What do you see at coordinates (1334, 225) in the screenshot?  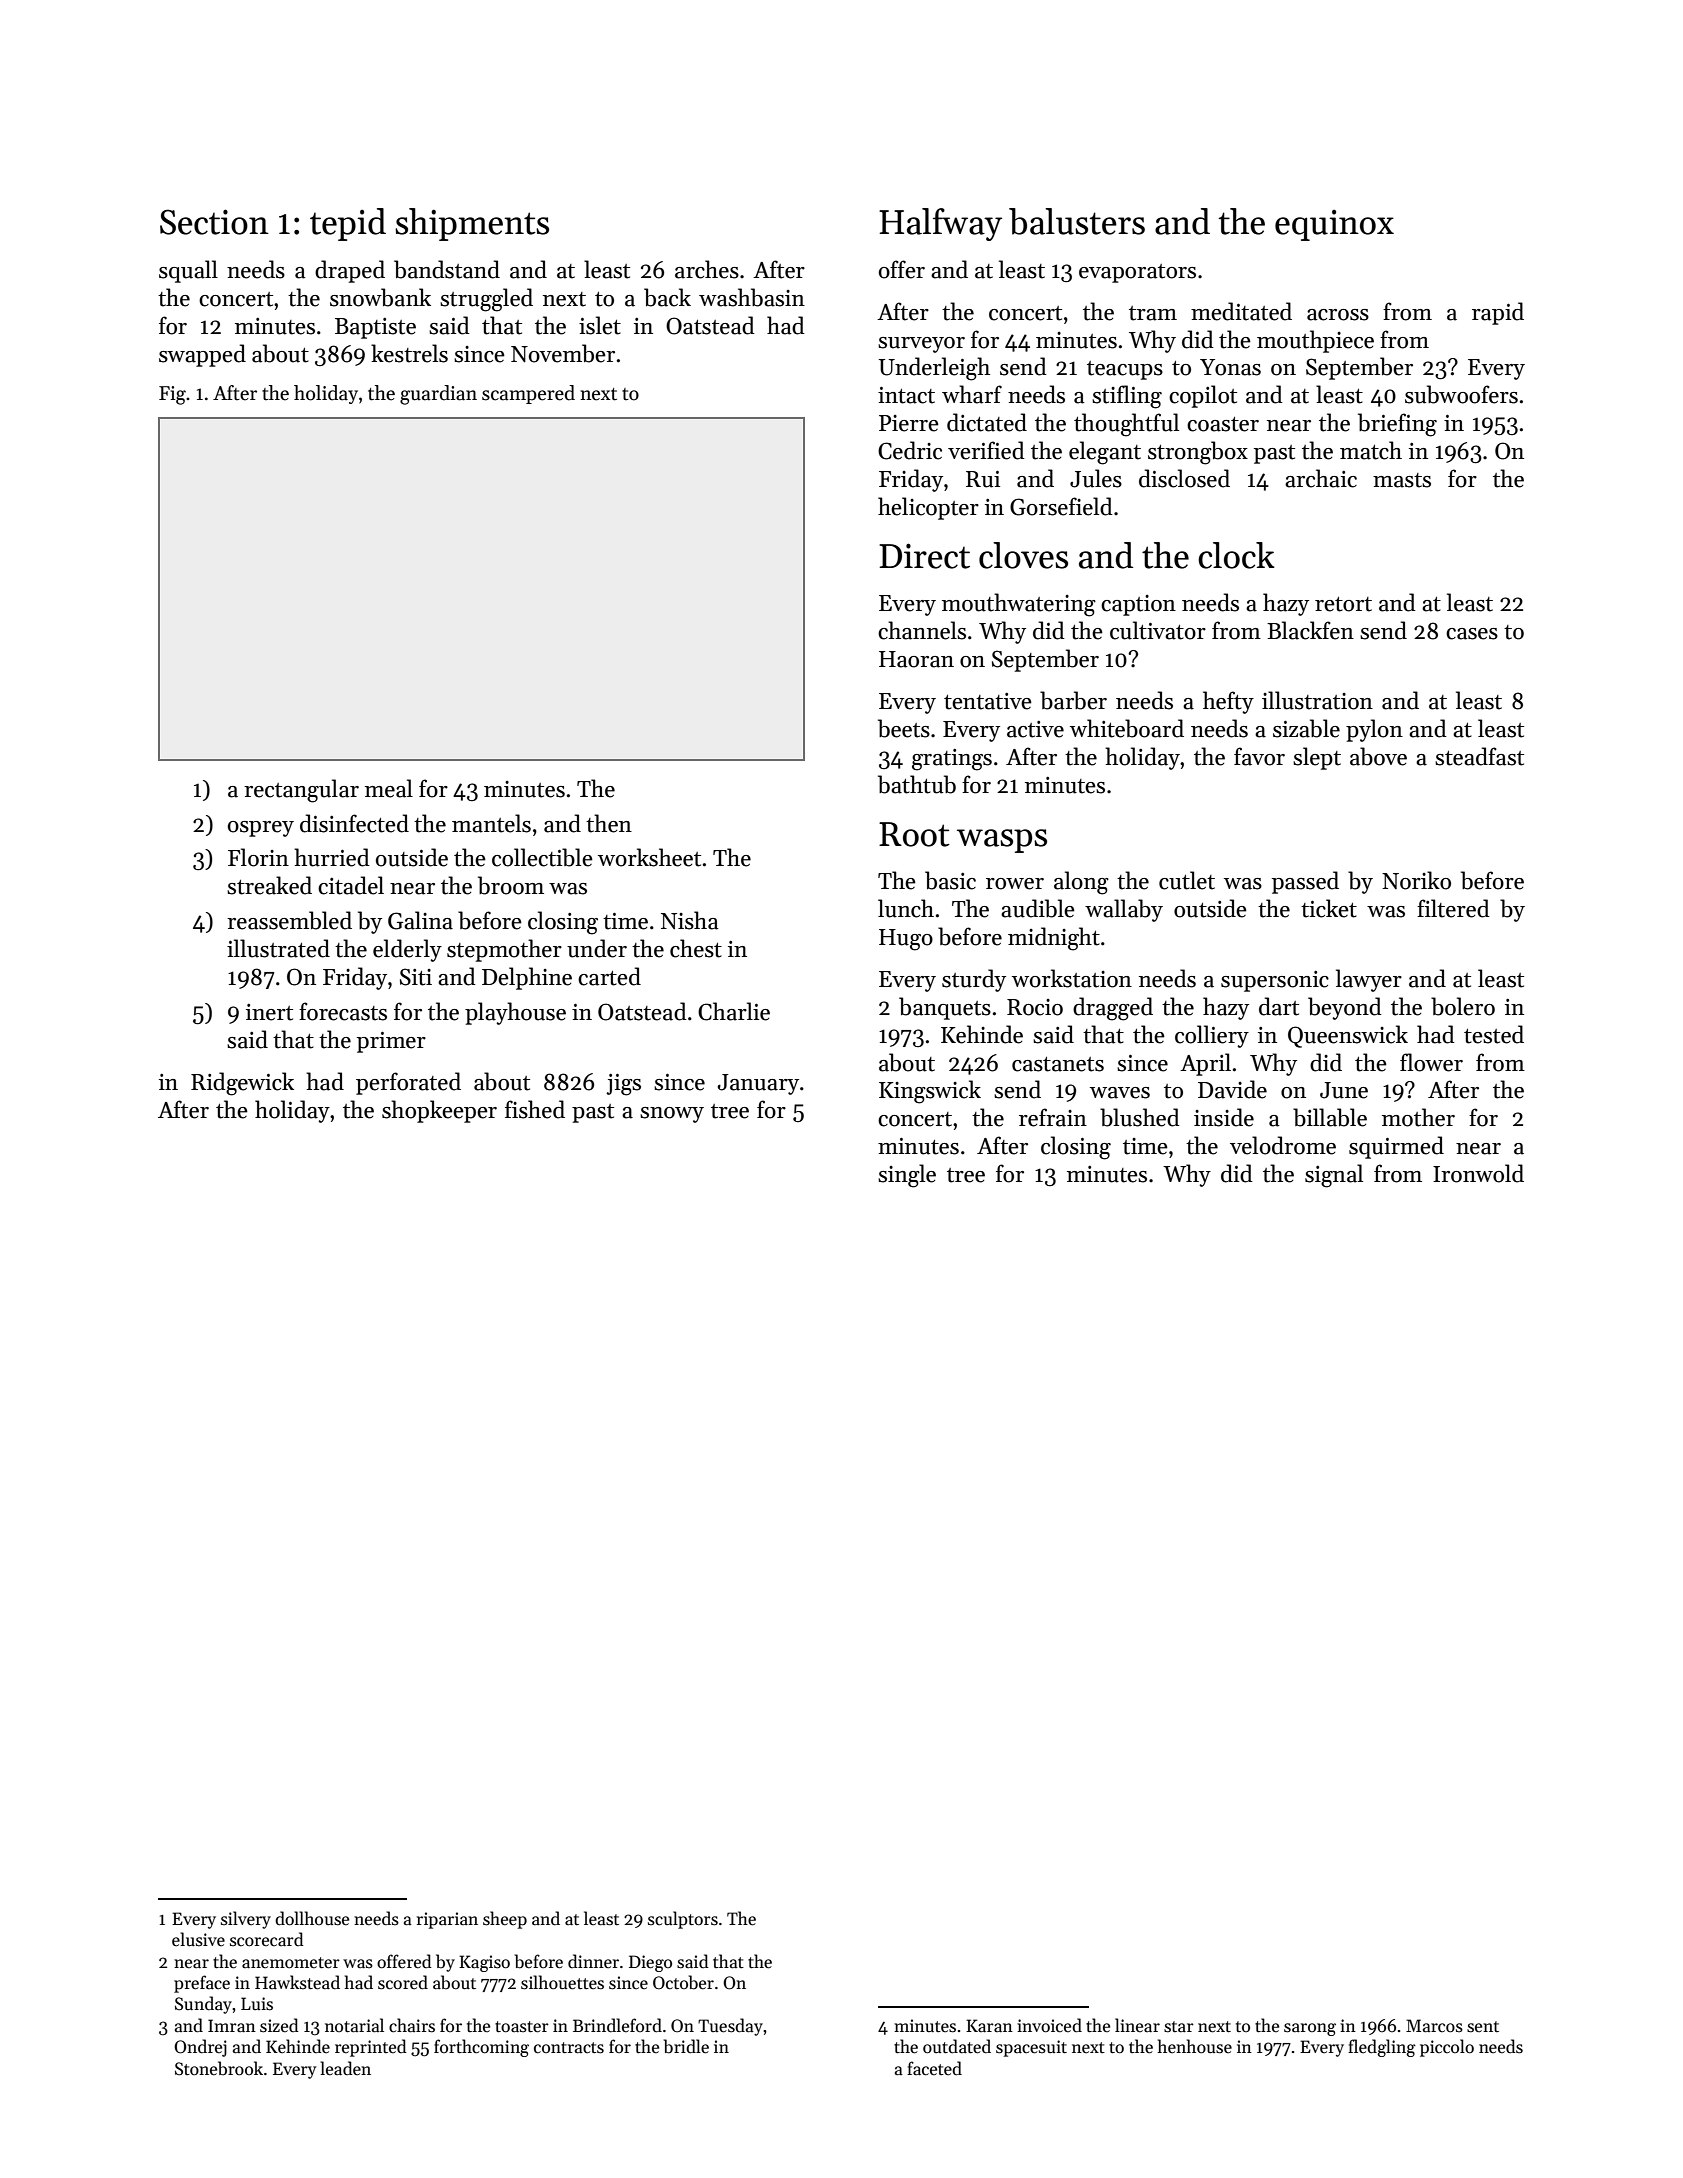 I see `equinox` at bounding box center [1334, 225].
